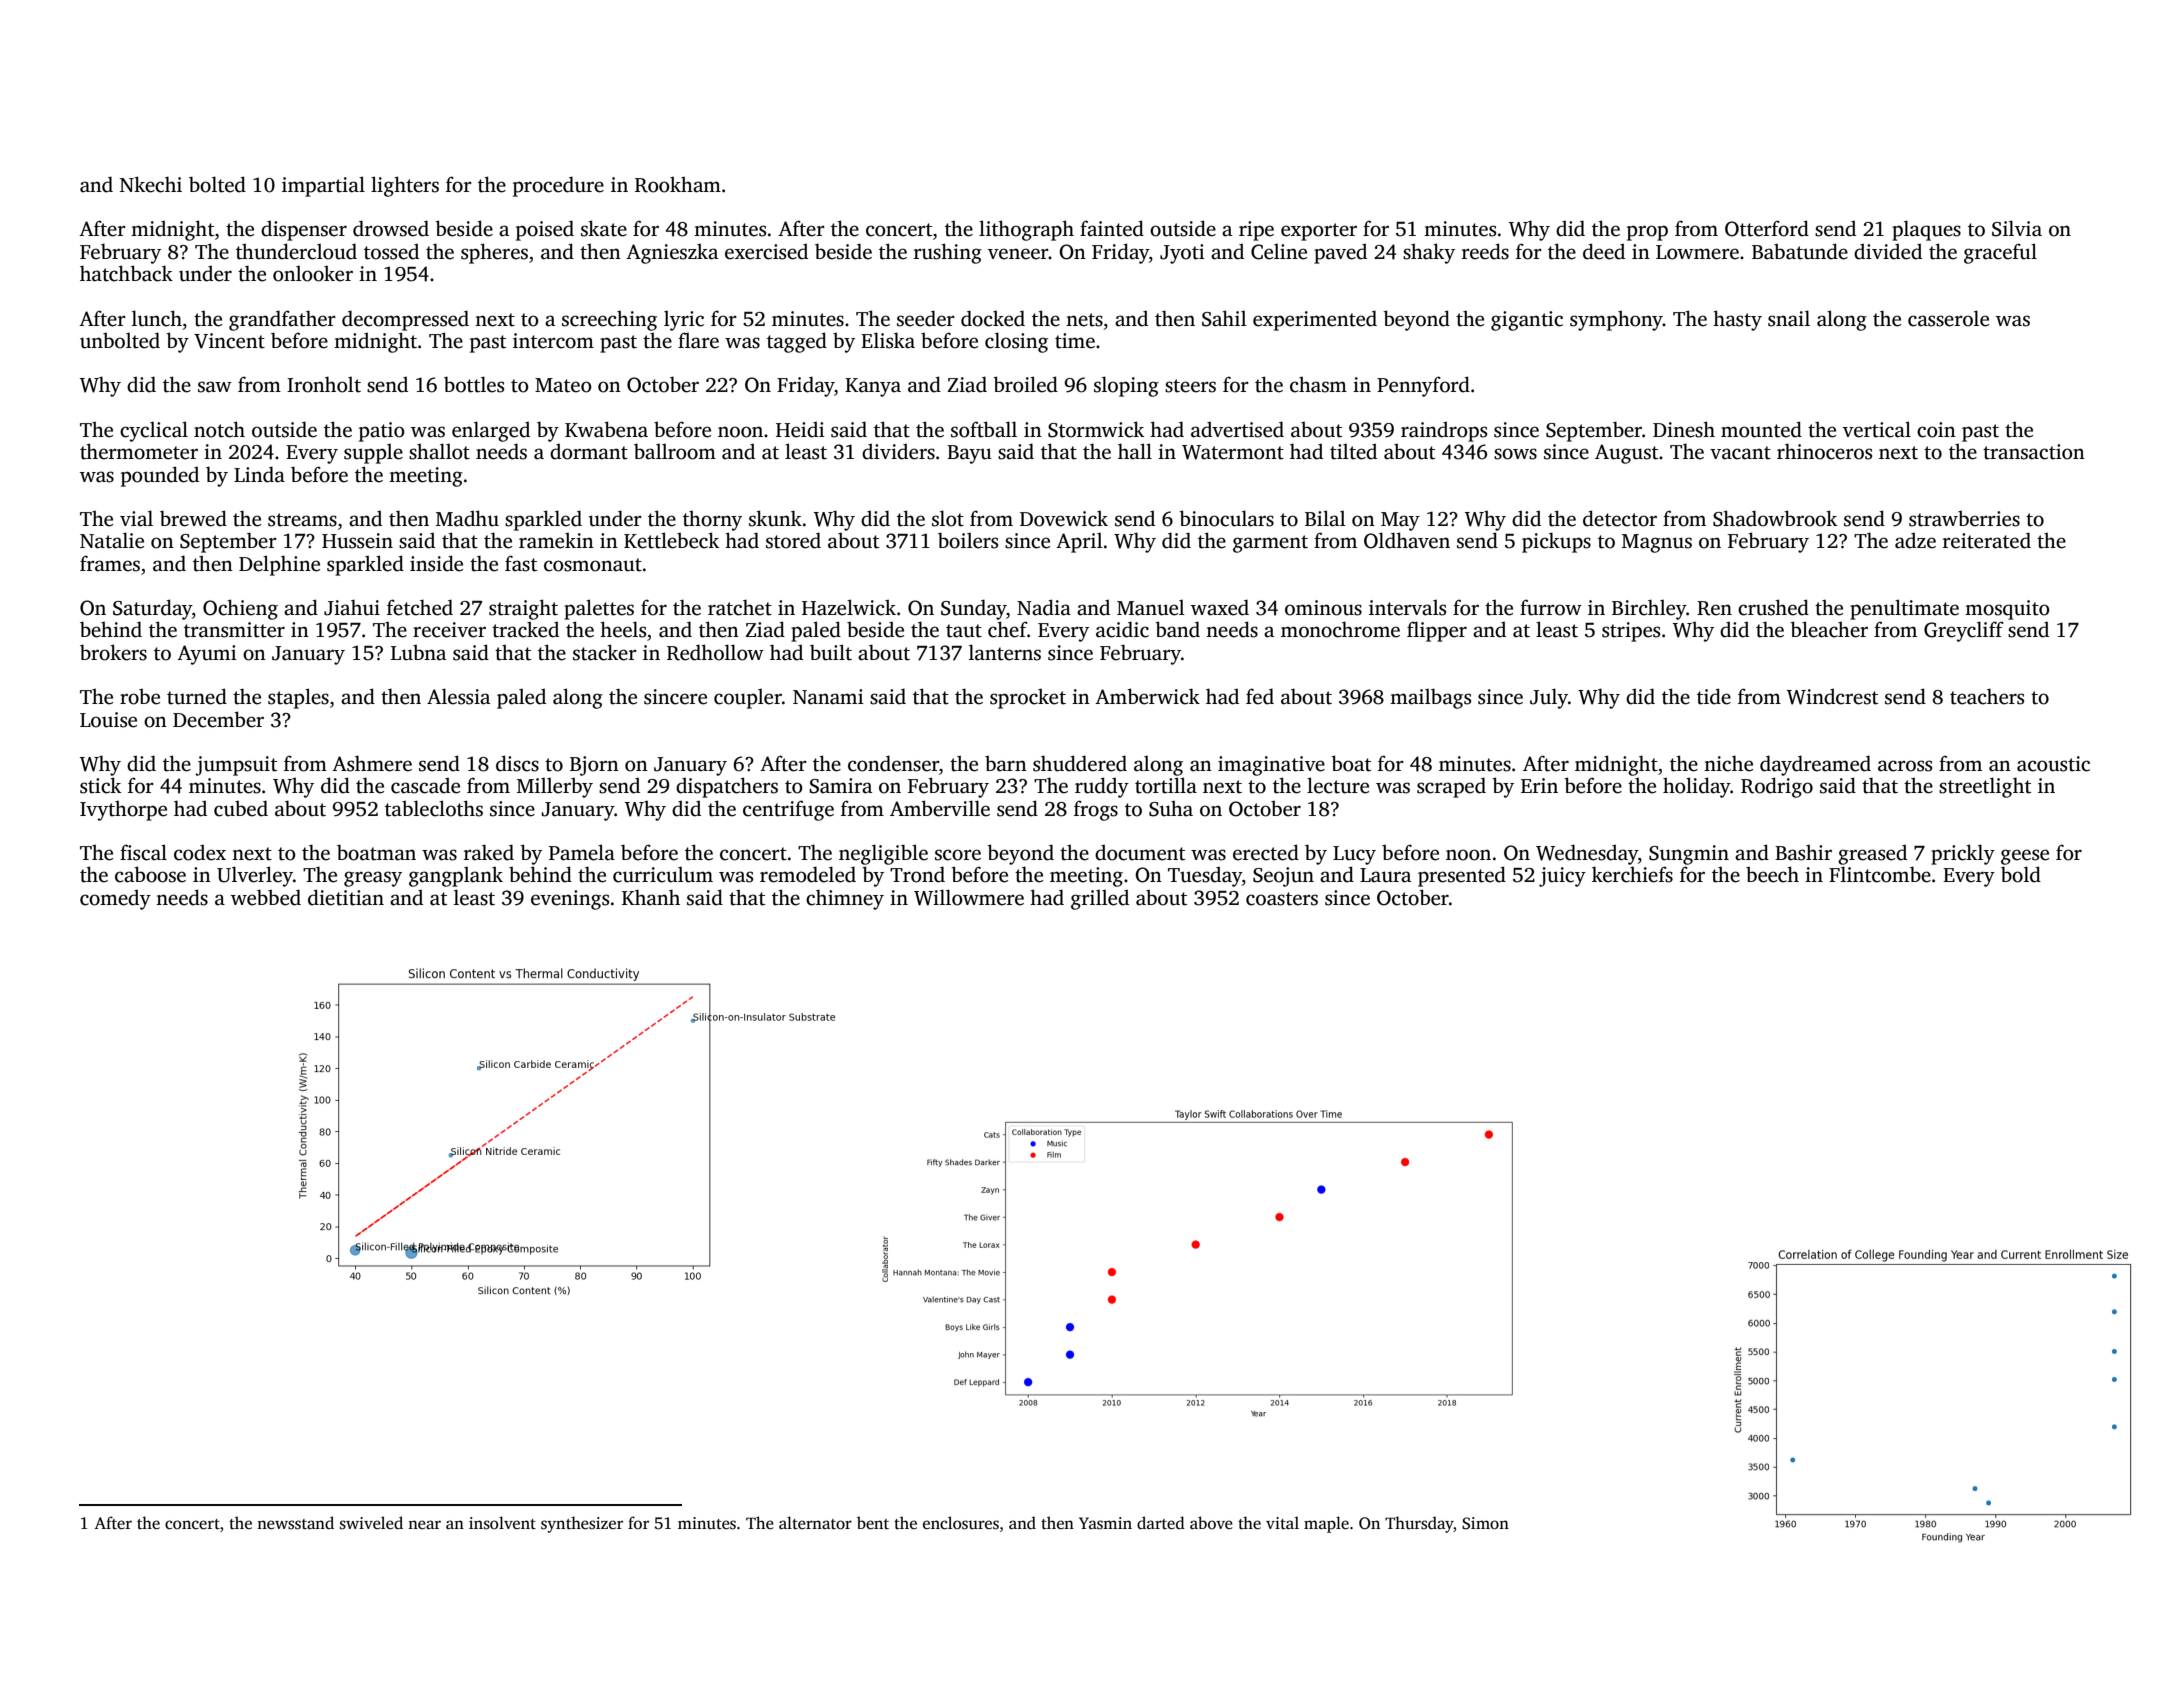 Image resolution: width=2178 pixels, height=1683 pixels. I want to click on grilled, so click(1100, 899).
